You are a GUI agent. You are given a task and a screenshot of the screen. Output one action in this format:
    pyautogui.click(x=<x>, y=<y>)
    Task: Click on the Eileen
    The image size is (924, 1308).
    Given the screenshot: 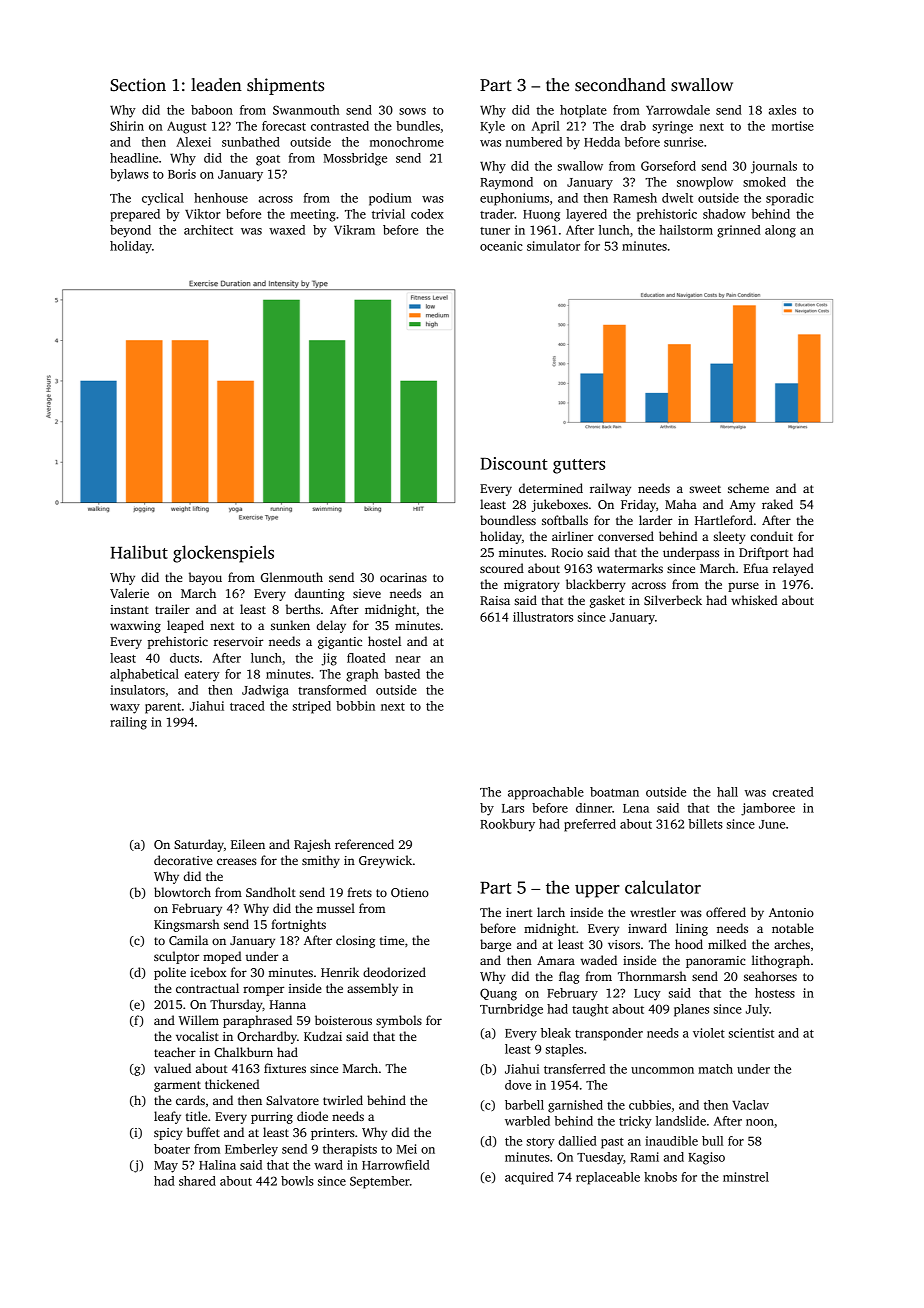 What is the action you would take?
    pyautogui.click(x=248, y=844)
